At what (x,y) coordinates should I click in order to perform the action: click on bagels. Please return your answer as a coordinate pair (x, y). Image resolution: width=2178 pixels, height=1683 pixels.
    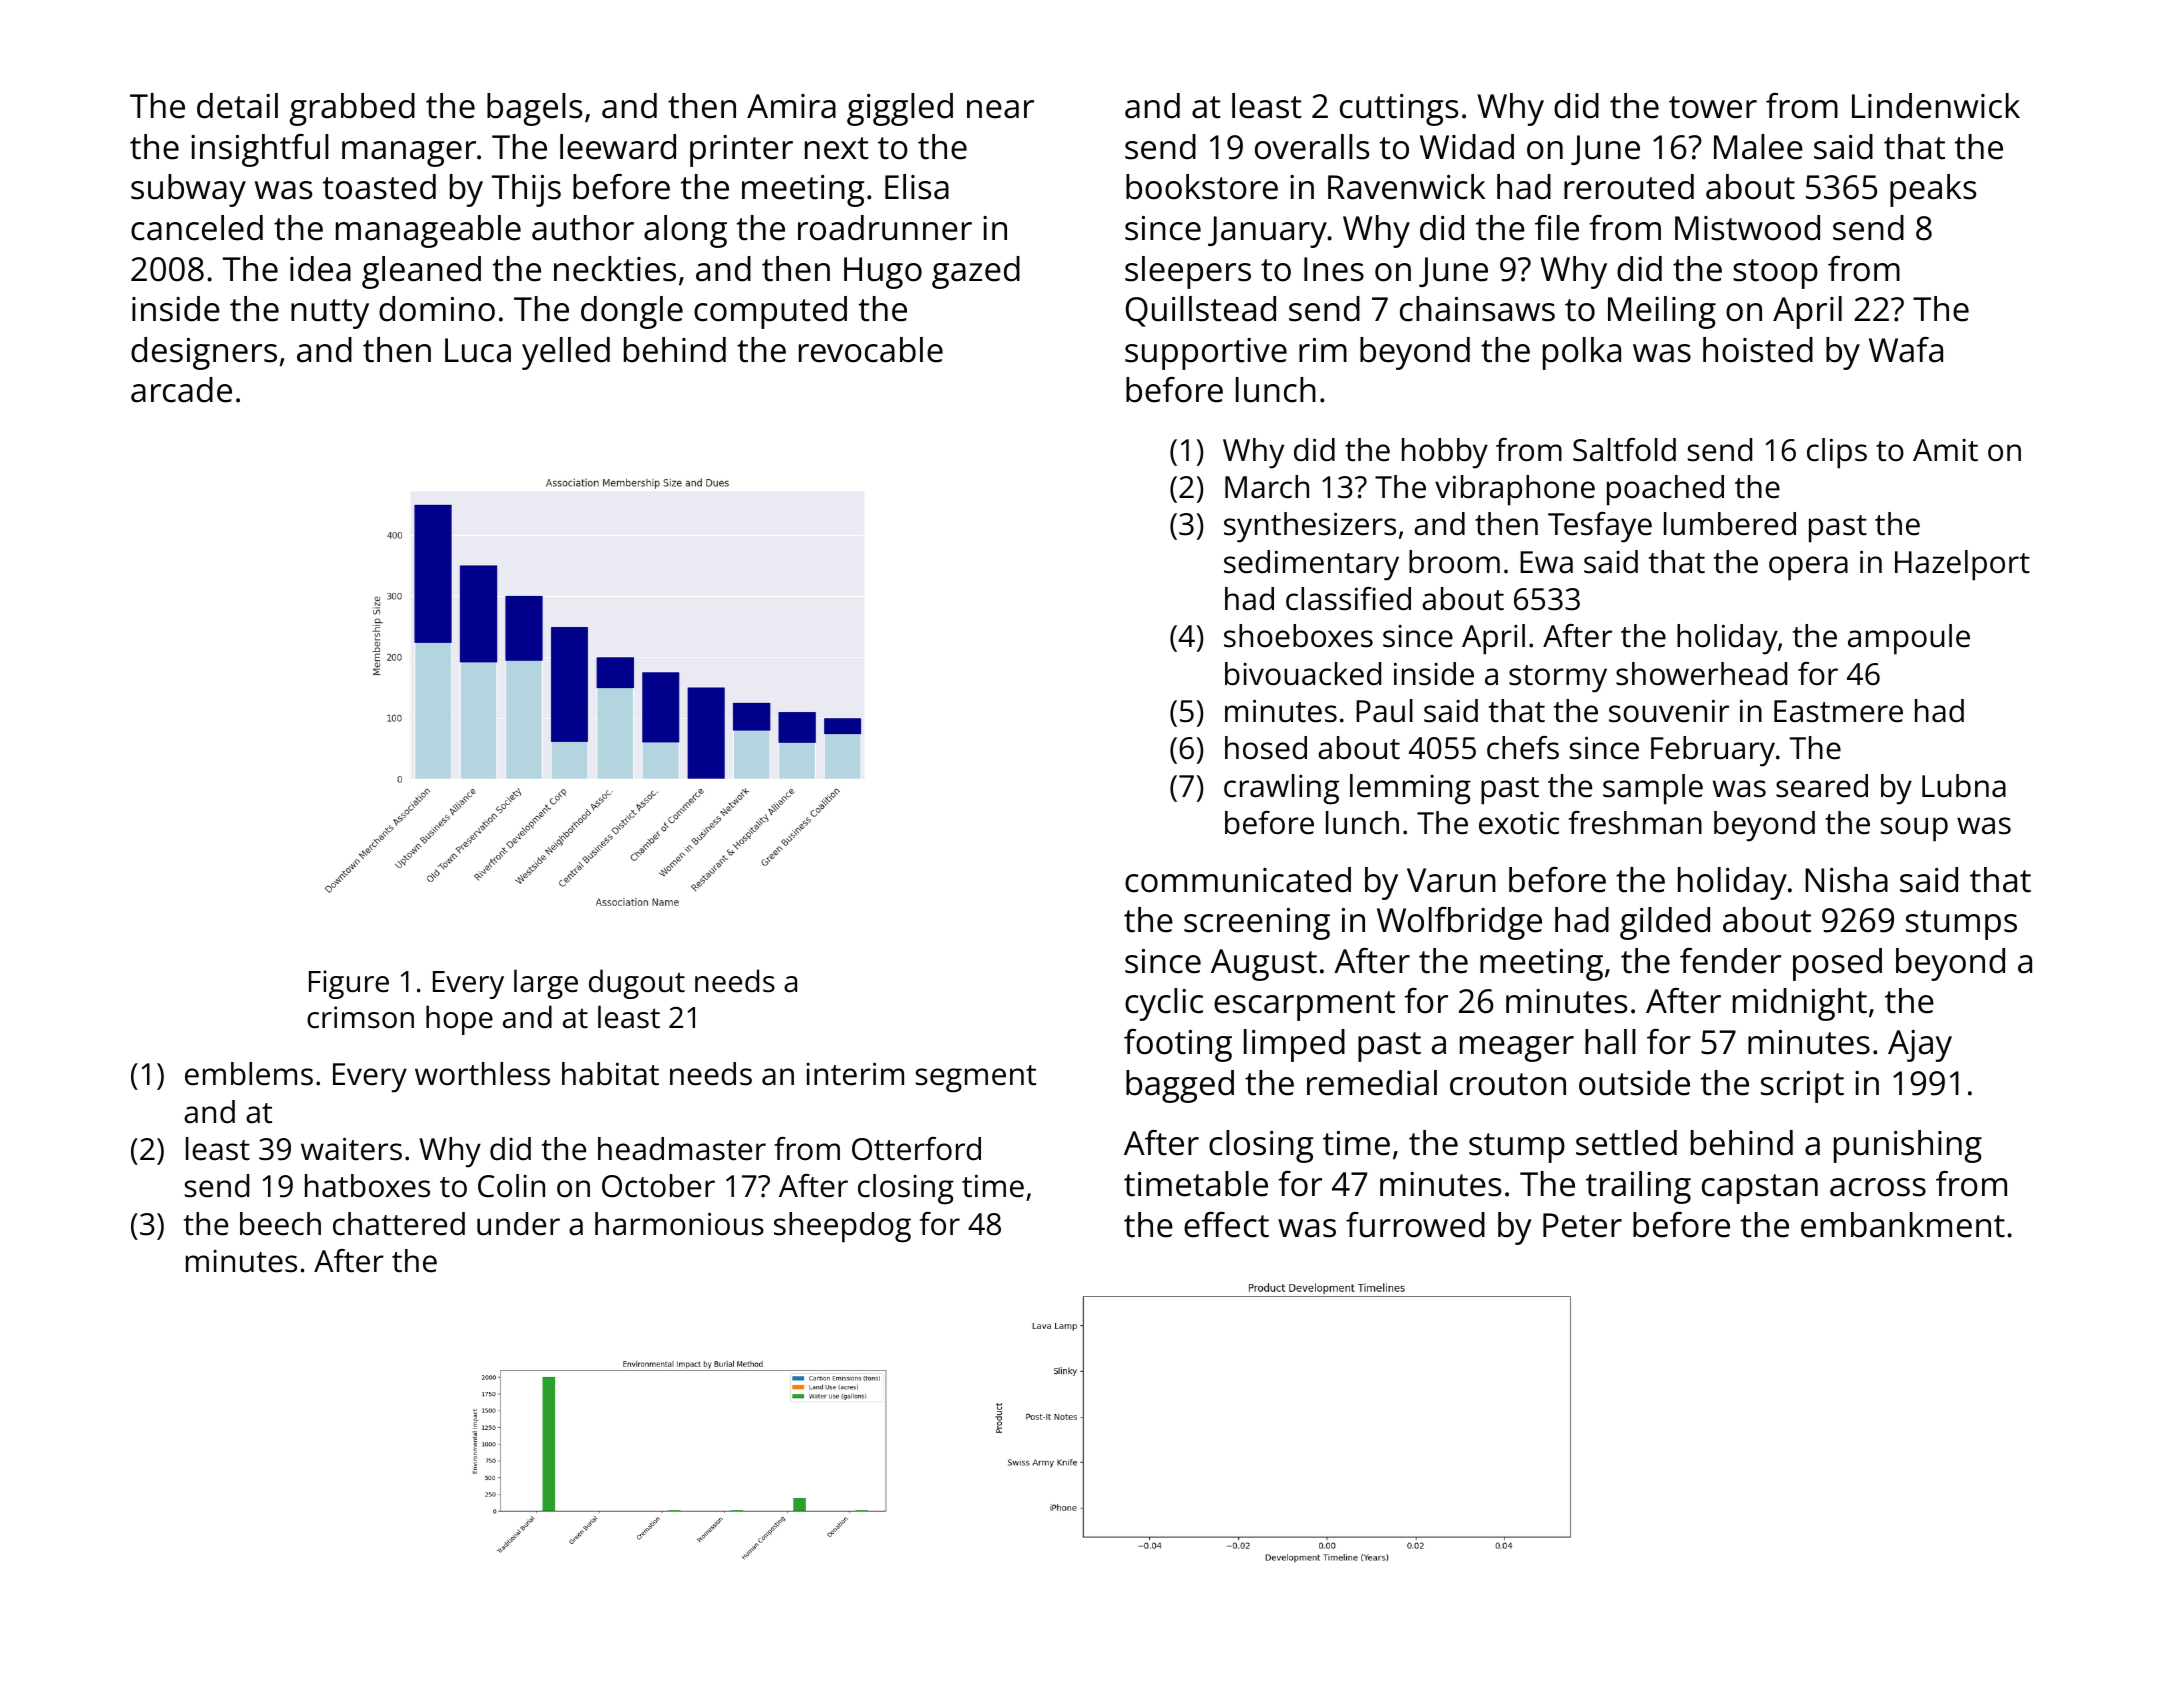
    Looking at the image, I should click on (534, 109).
